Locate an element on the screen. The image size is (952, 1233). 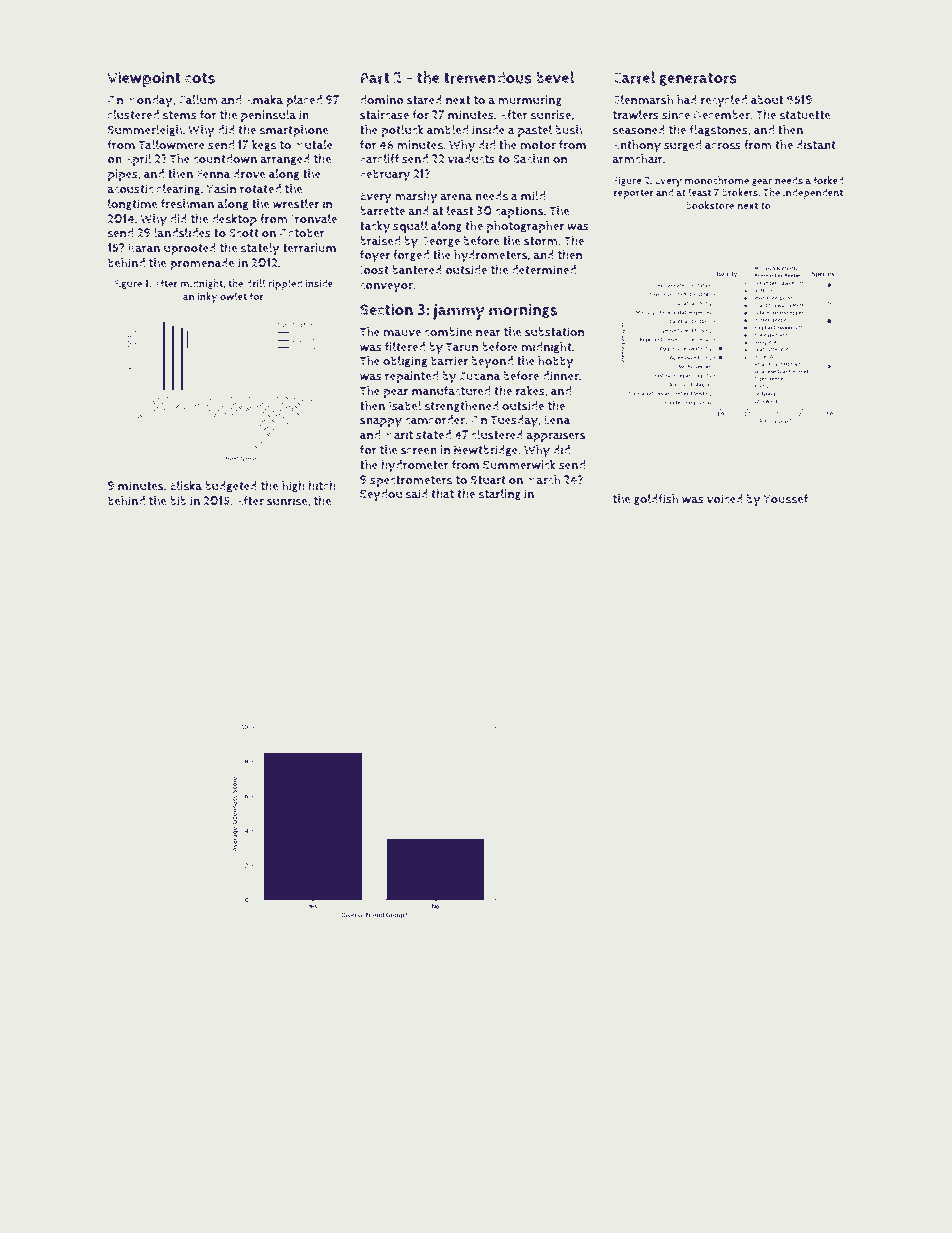
inky is located at coordinates (207, 297).
